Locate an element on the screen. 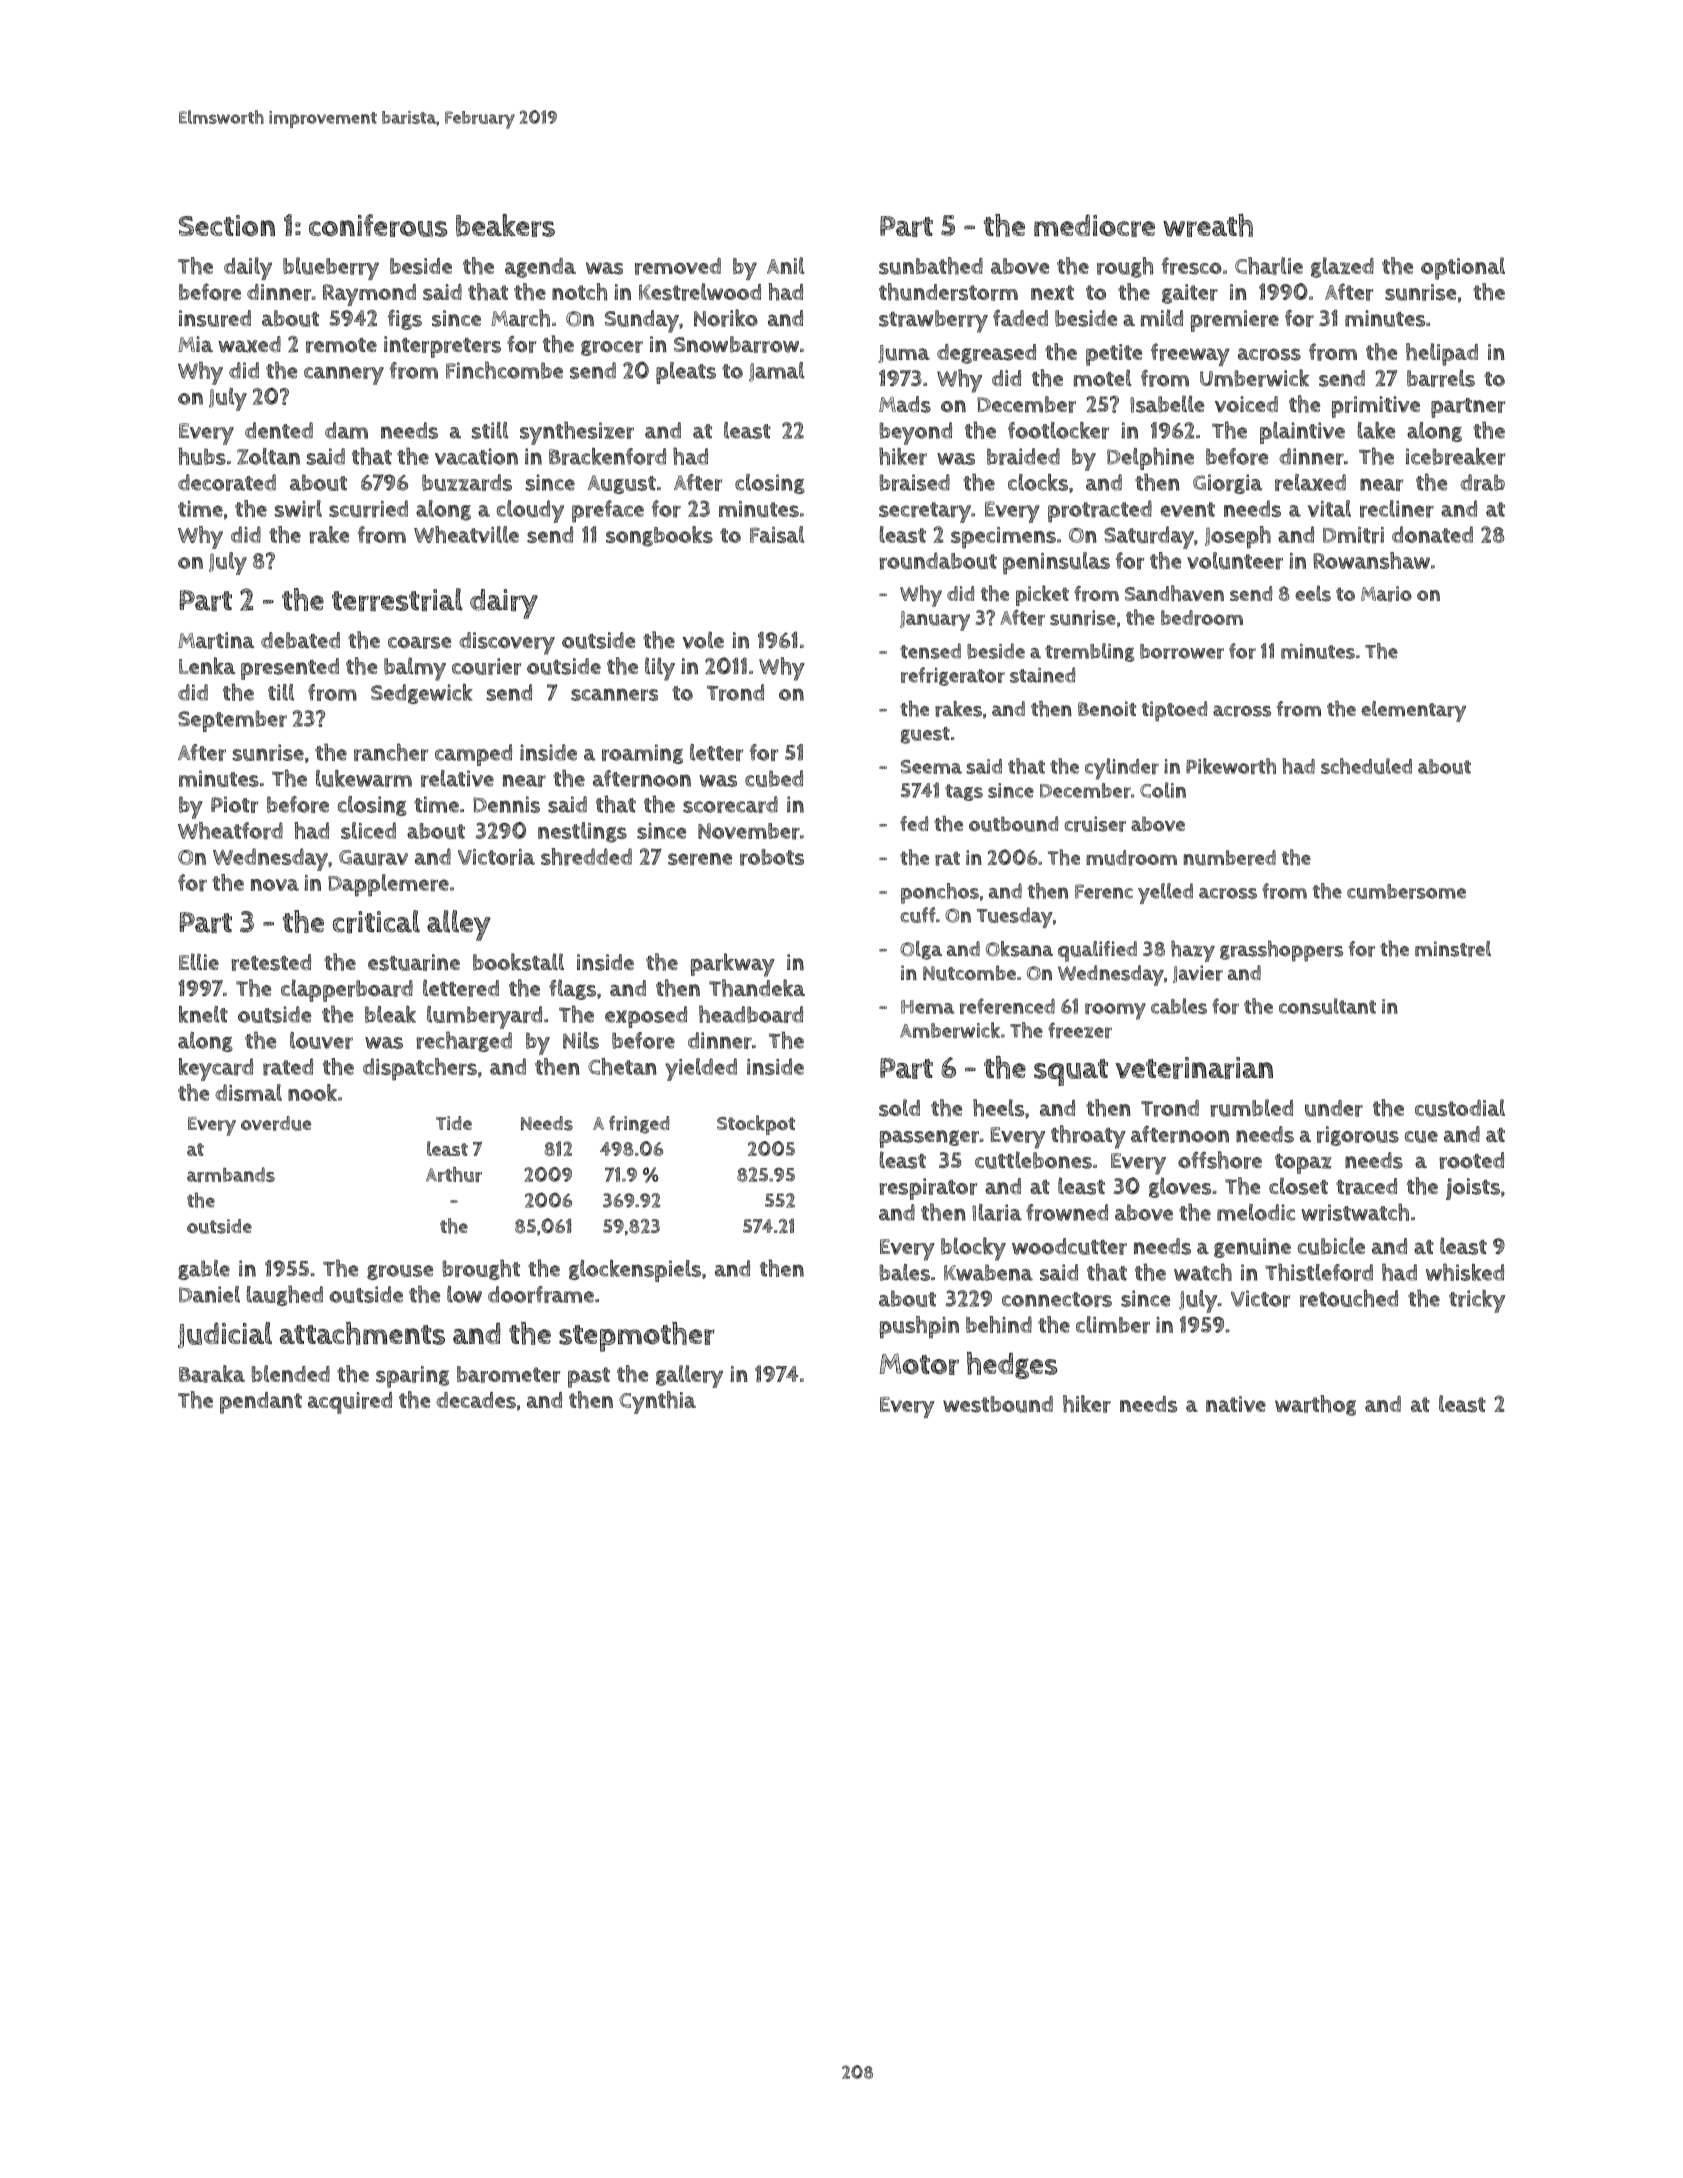 The image size is (1683, 2178). Martina is located at coordinates (216, 640).
